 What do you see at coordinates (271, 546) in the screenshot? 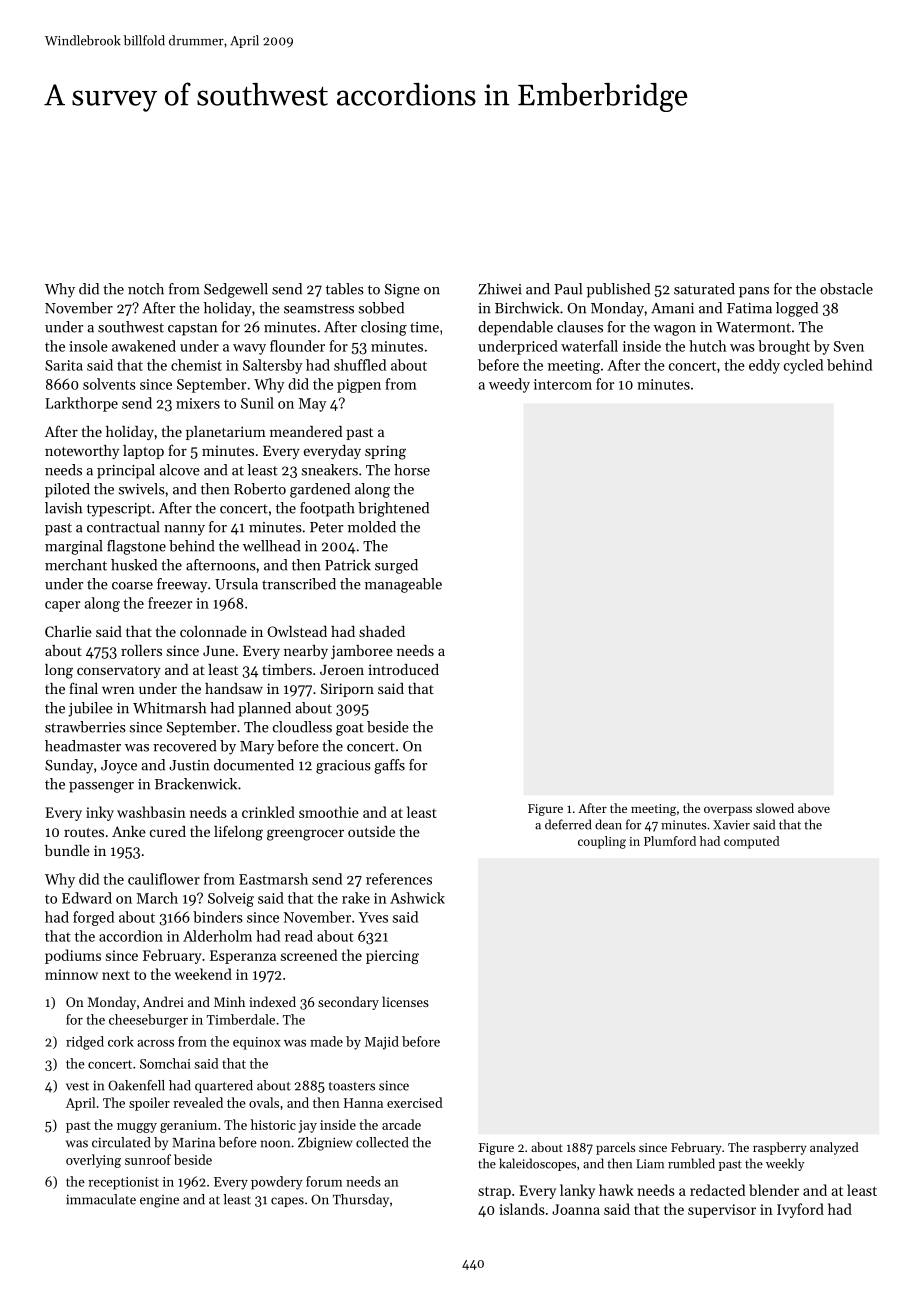
I see `wellhead` at bounding box center [271, 546].
